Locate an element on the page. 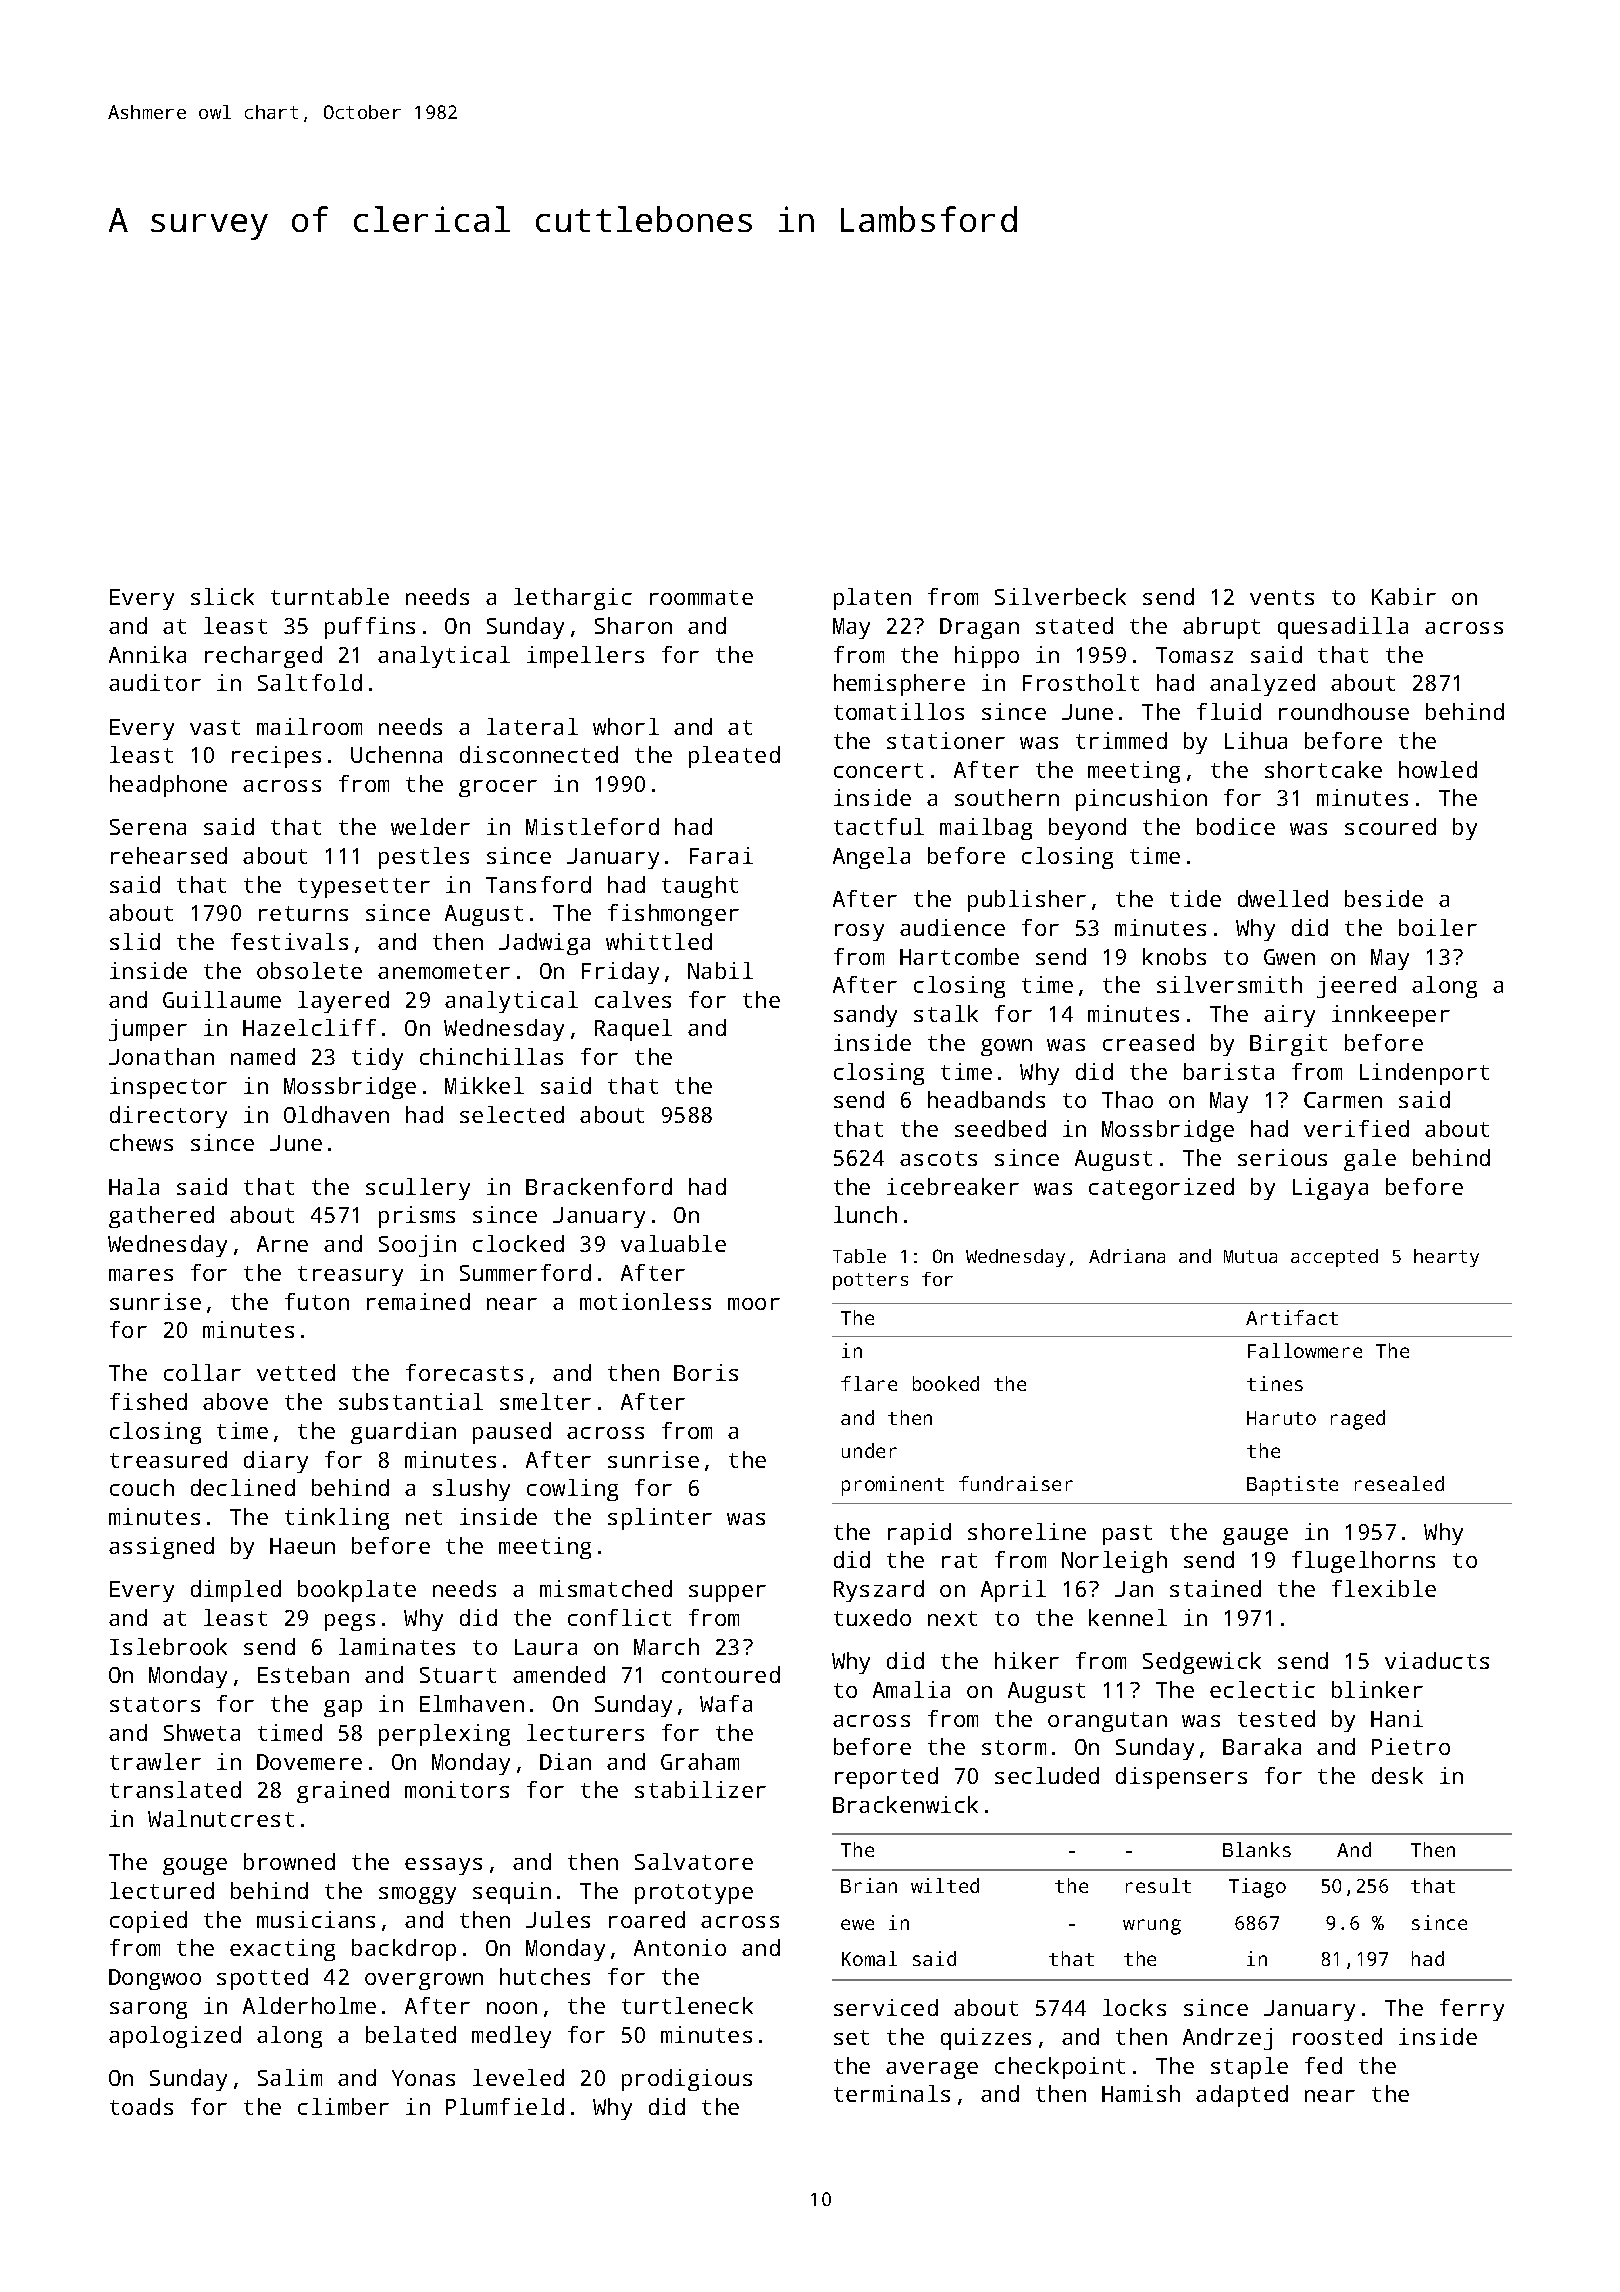 The image size is (1620, 2292). potters is located at coordinates (870, 1281).
